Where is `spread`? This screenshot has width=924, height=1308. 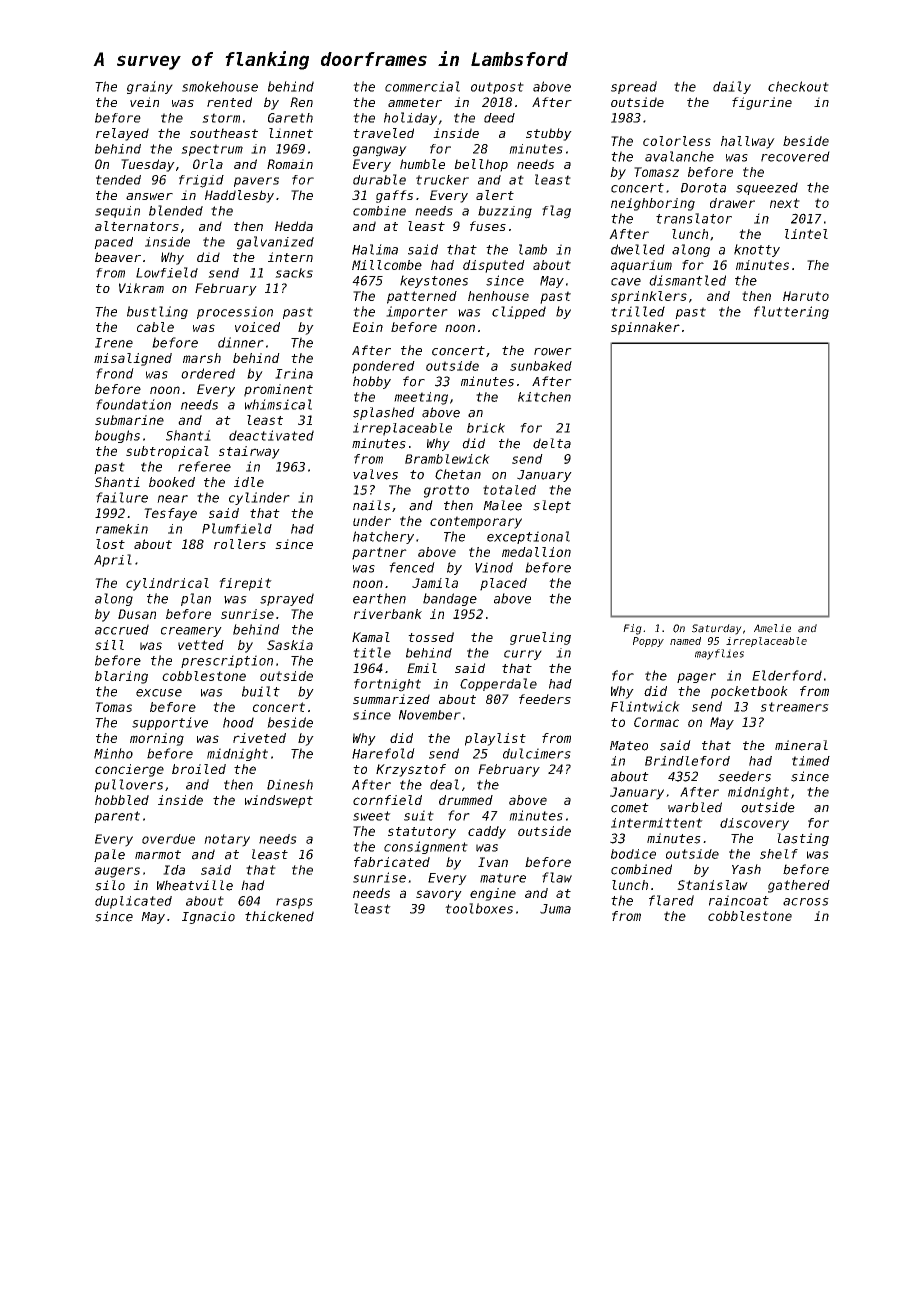 spread is located at coordinates (634, 87).
